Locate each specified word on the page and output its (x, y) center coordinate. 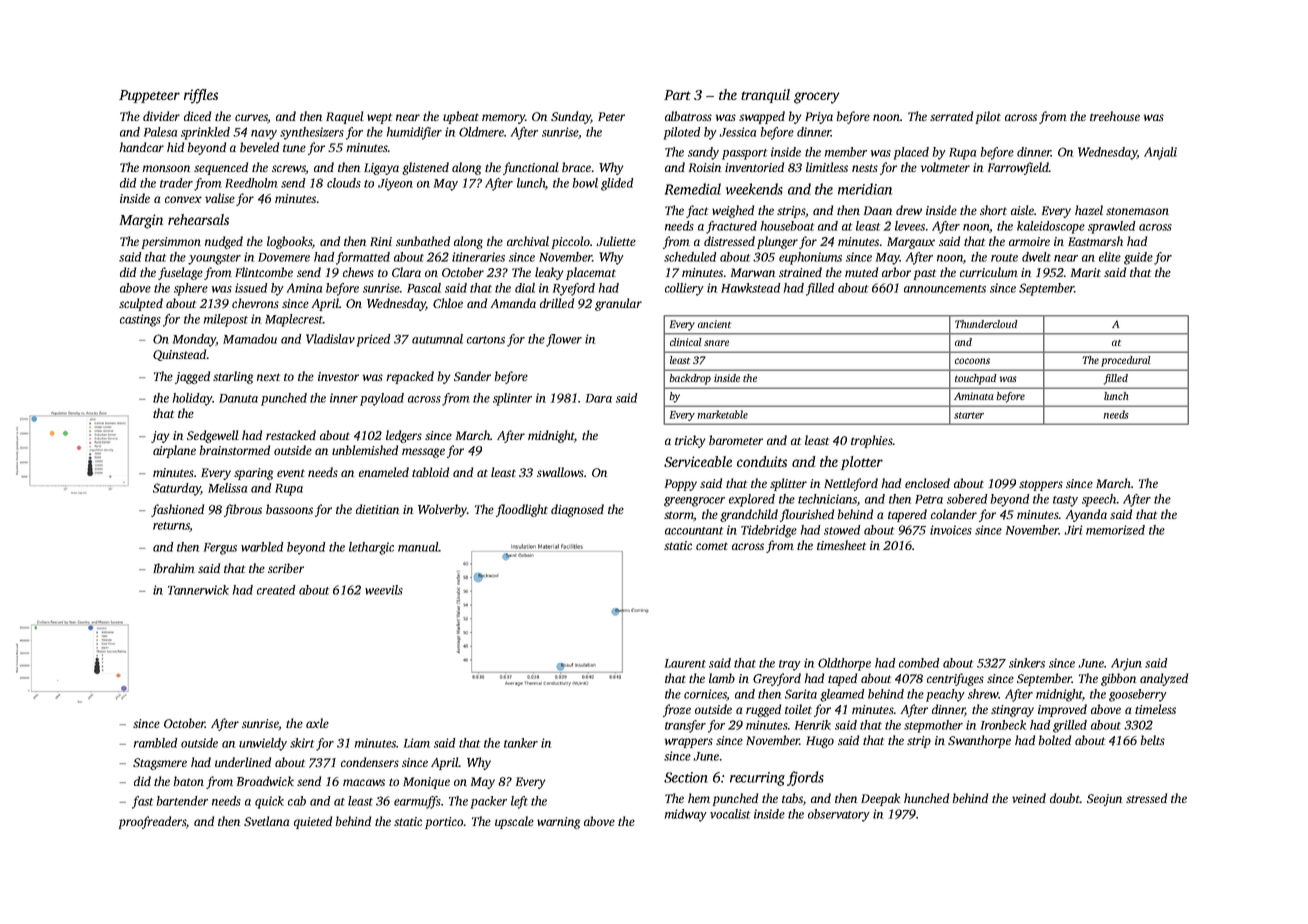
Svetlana (266, 821)
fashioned (177, 510)
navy (264, 135)
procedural (1126, 361)
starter (969, 415)
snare (716, 343)
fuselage (180, 273)
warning (558, 823)
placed (911, 153)
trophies (872, 441)
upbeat (461, 117)
